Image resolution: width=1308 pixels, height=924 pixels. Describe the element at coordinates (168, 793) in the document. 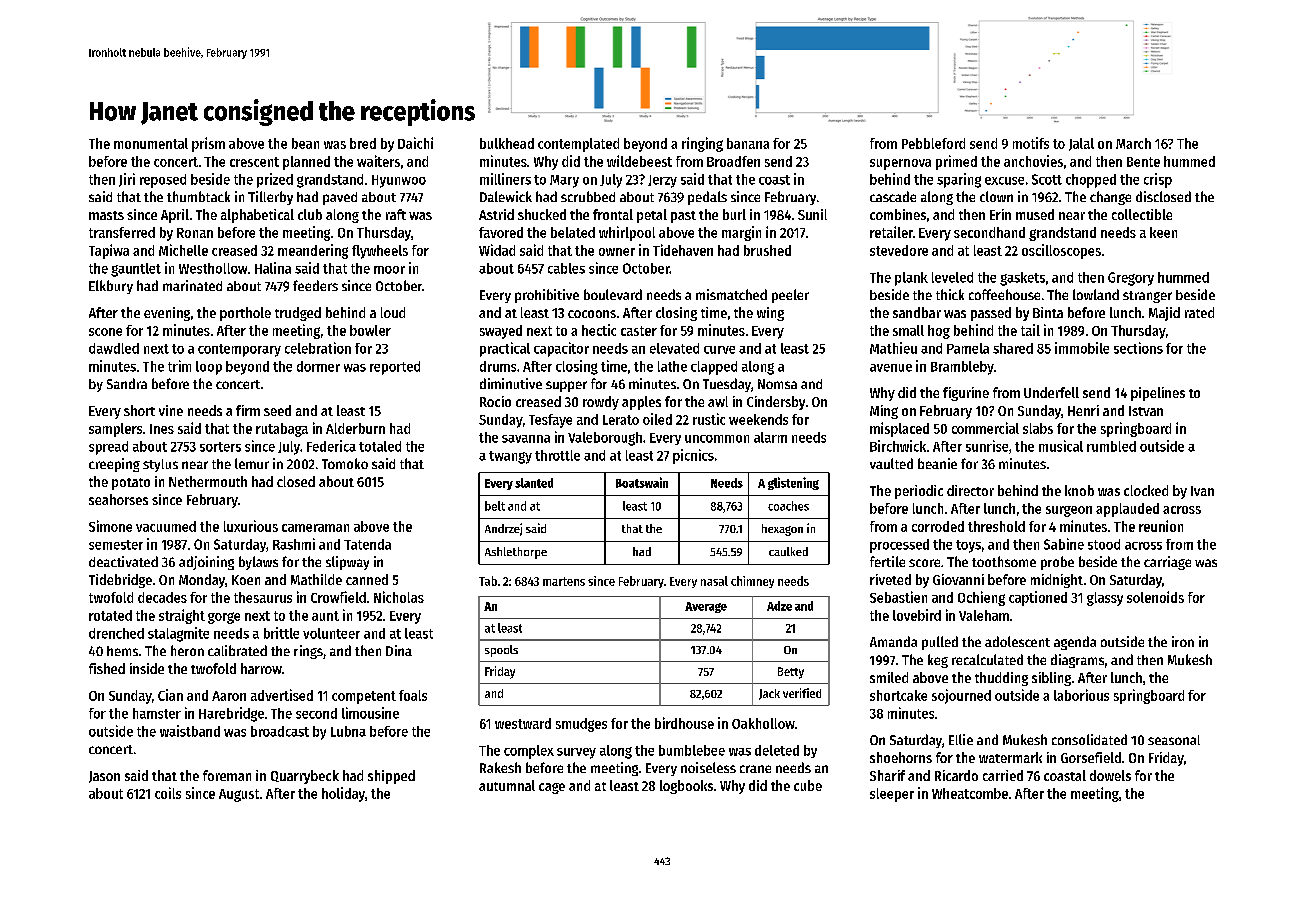

I see `coils` at that location.
